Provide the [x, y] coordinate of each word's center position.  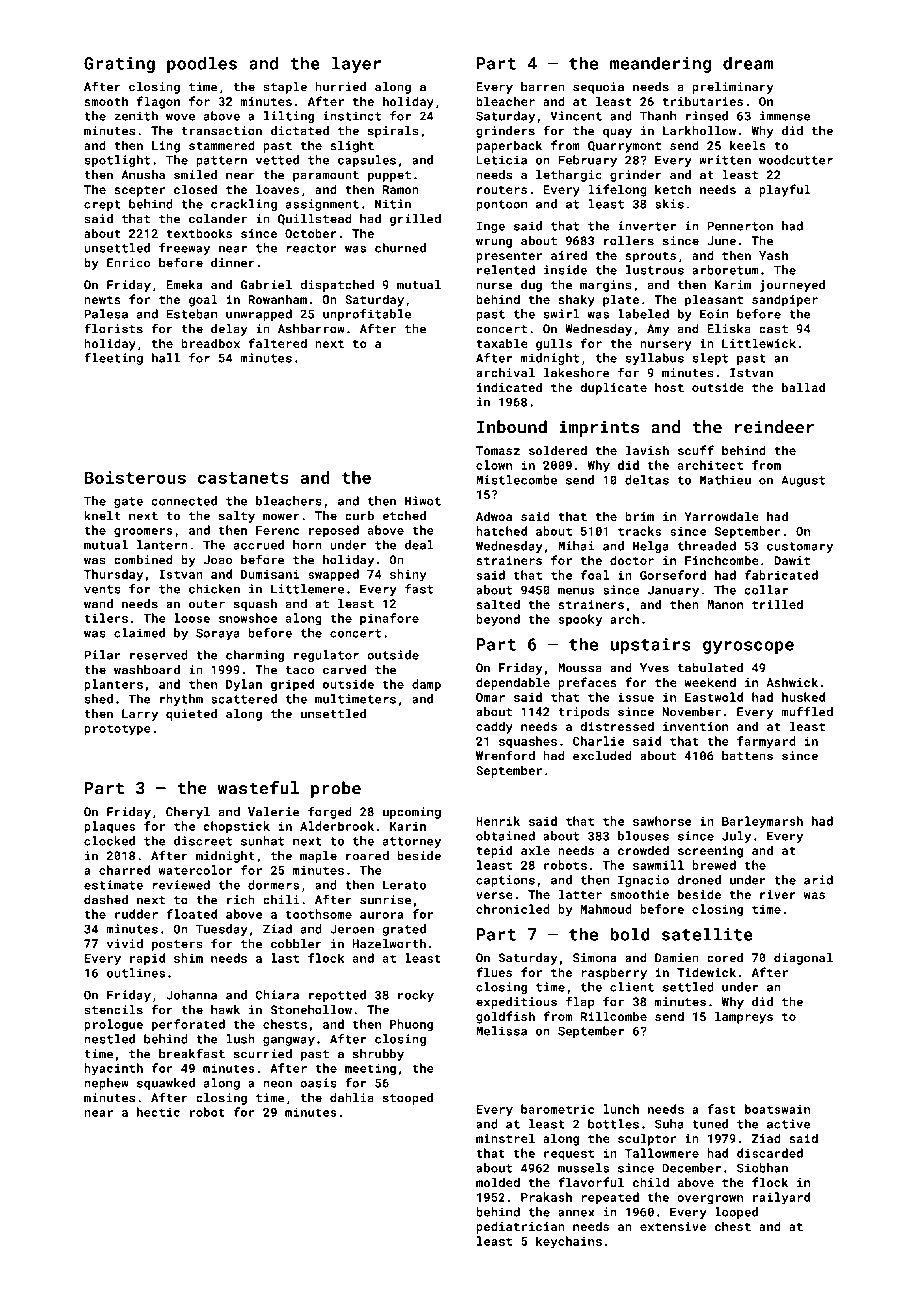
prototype [117, 730]
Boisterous [135, 477]
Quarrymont [624, 147]
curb [359, 516]
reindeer [774, 427]
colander [218, 219]
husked [803, 697]
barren [543, 87]
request [569, 1155]
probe [336, 789]
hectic [158, 1112]
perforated [188, 1025]
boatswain [777, 1109]
